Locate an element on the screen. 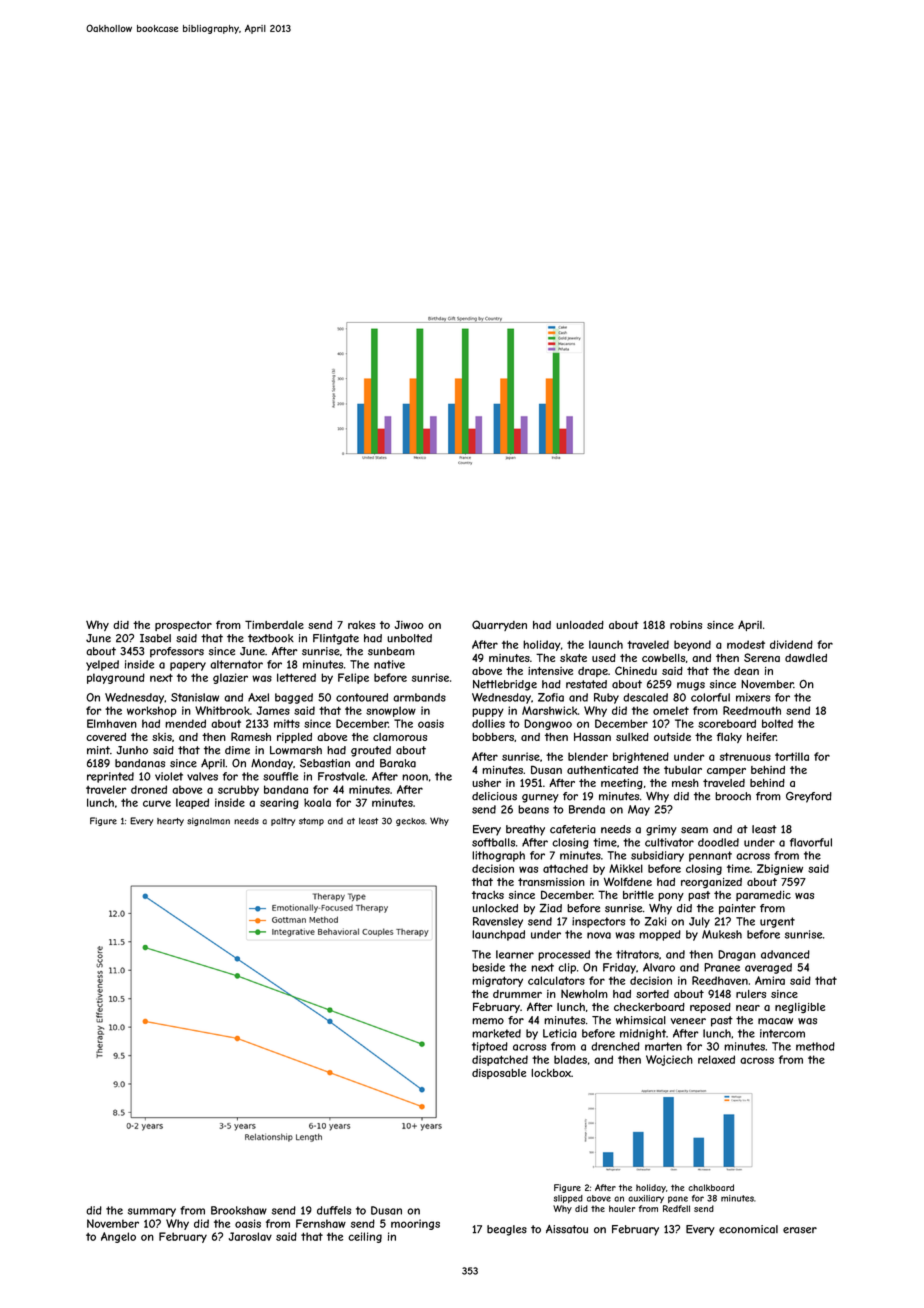 The height and width of the screenshot is (1308, 924). prospector is located at coordinates (183, 626).
